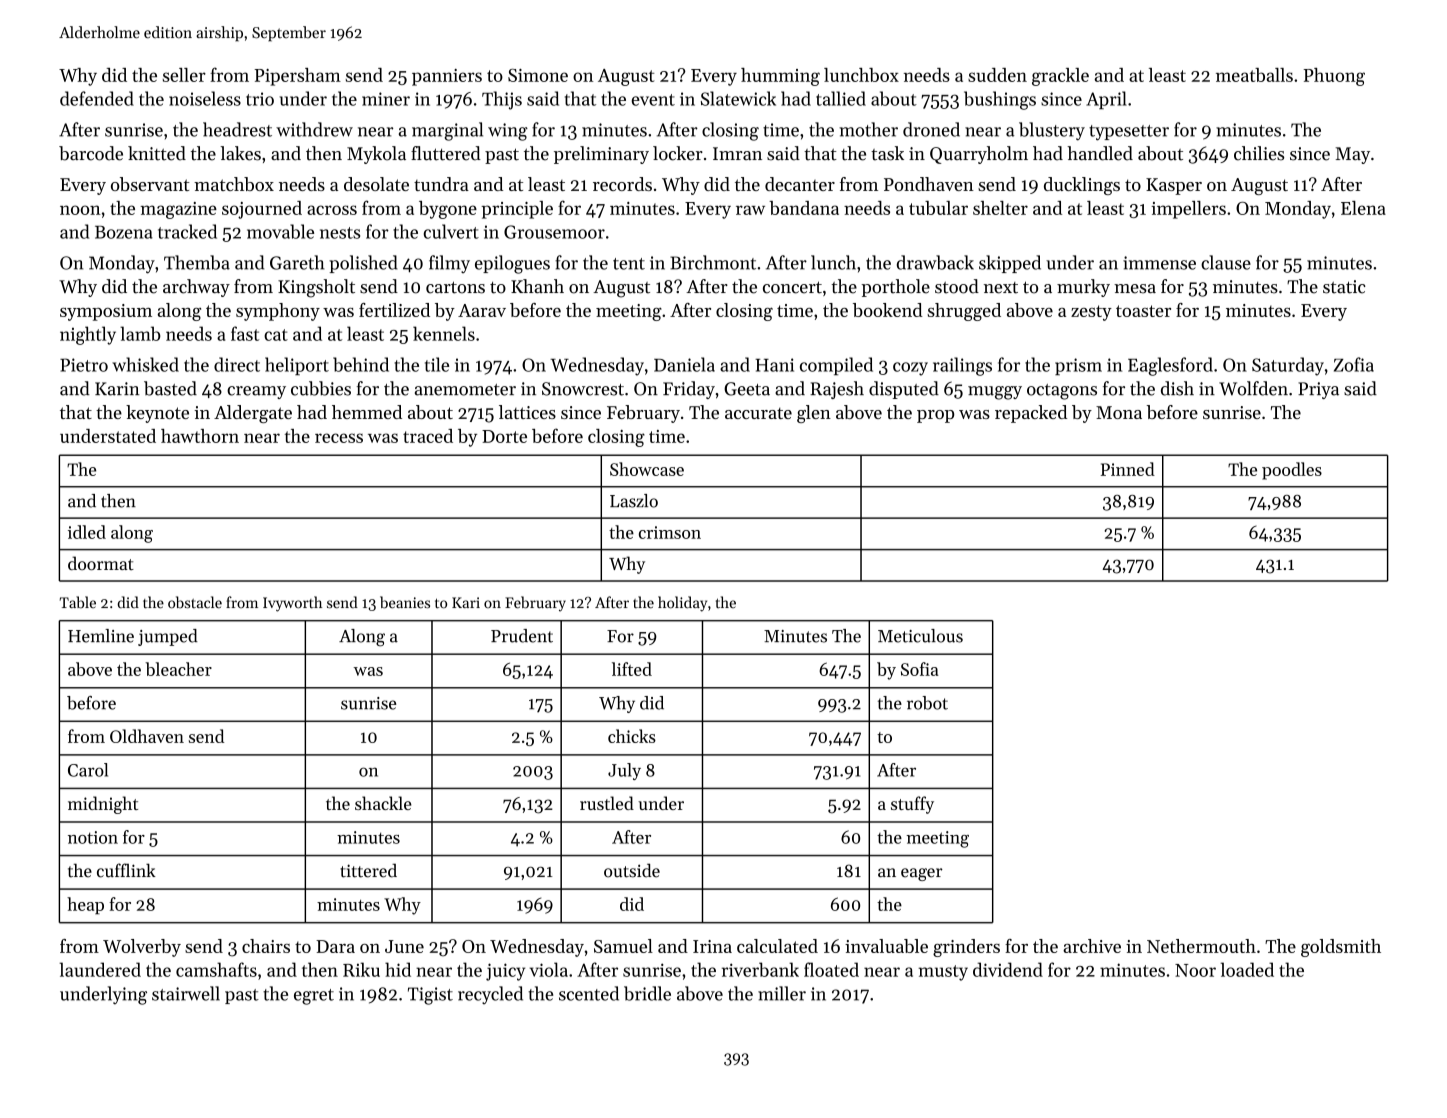 This image has width=1447, height=1118. What do you see at coordinates (512, 264) in the image?
I see `epilogues` at bounding box center [512, 264].
